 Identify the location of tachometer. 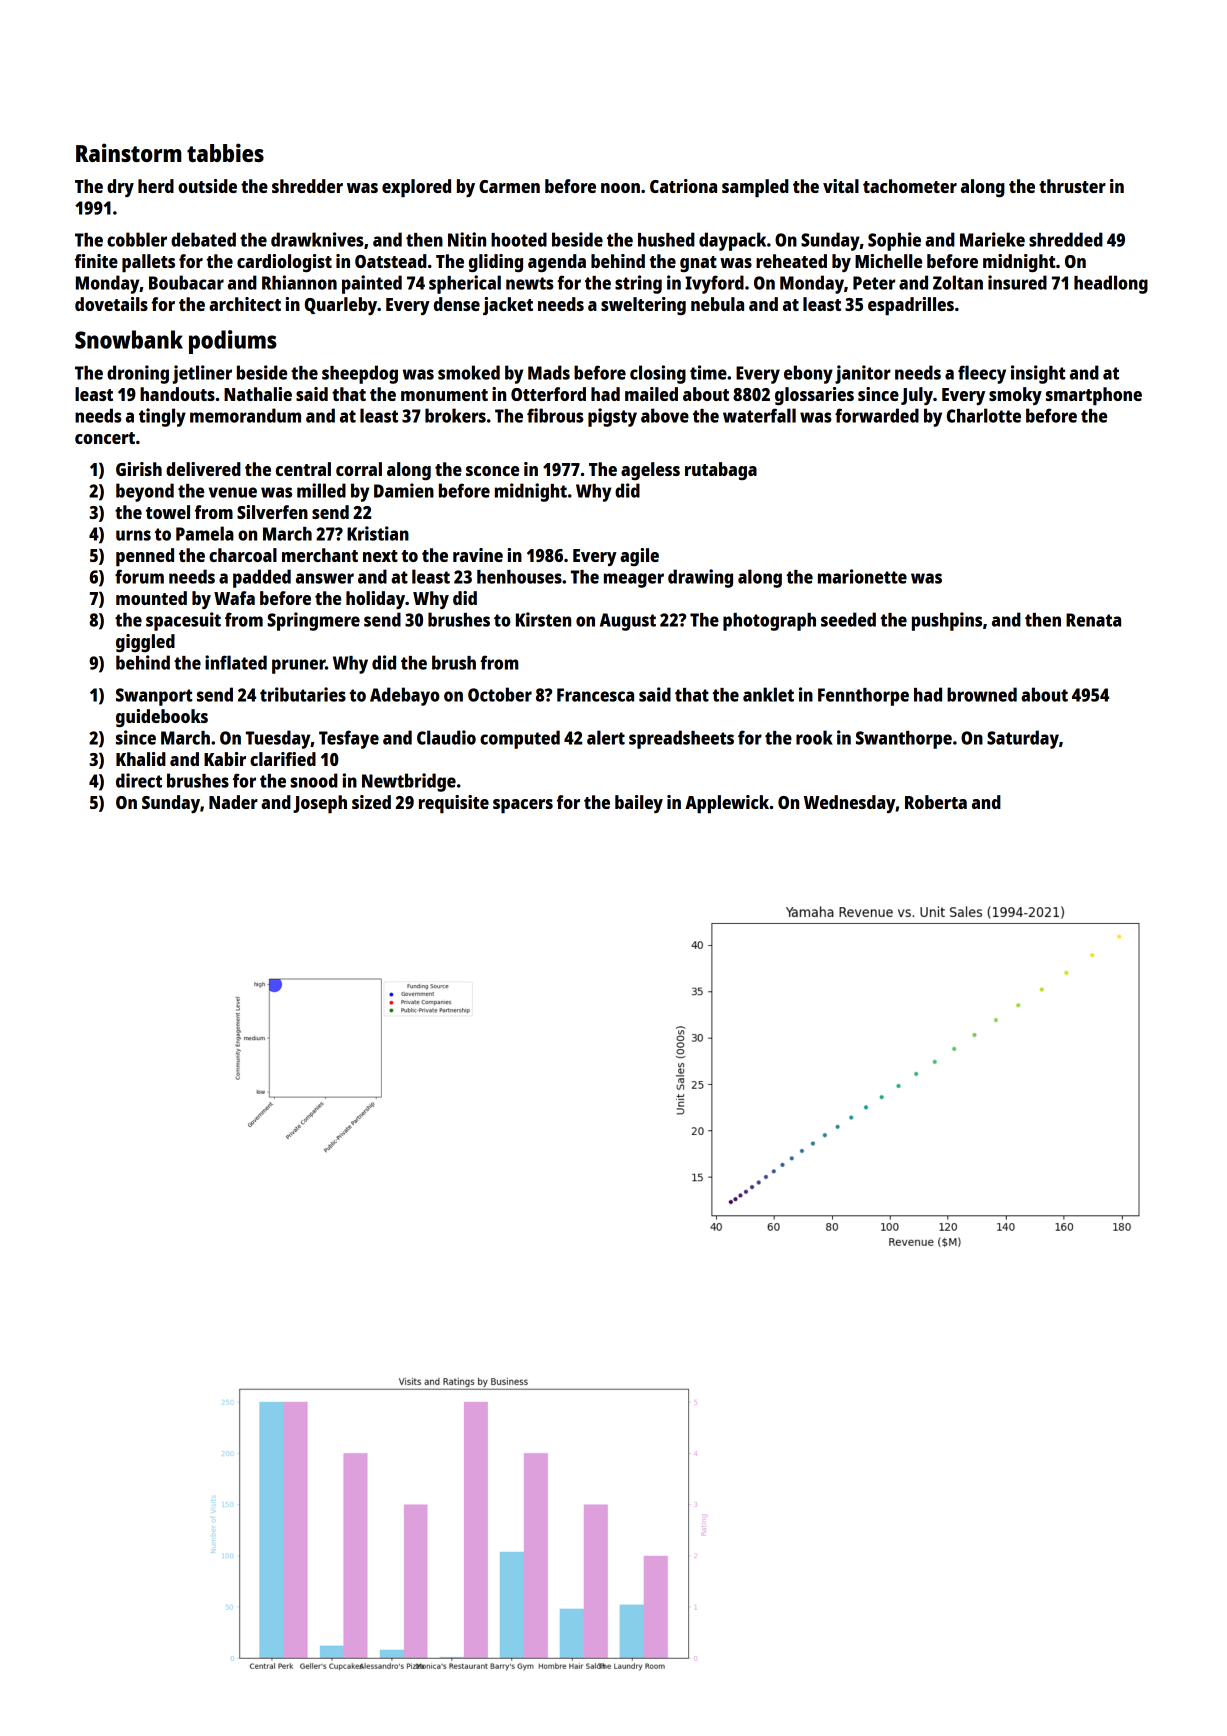
(910, 186).
